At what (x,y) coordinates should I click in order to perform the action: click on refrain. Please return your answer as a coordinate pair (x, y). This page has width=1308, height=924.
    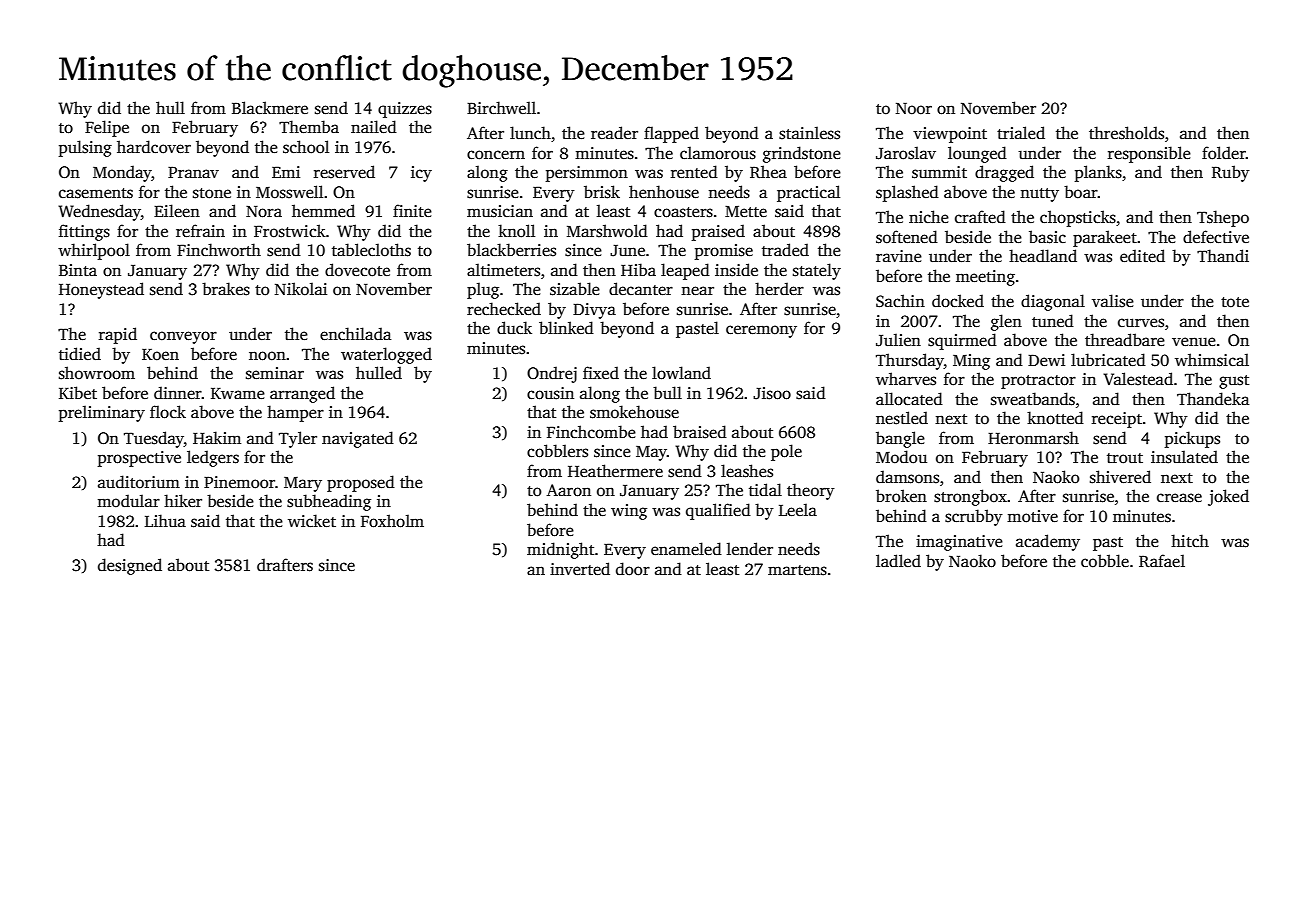
    Looking at the image, I should click on (200, 231).
